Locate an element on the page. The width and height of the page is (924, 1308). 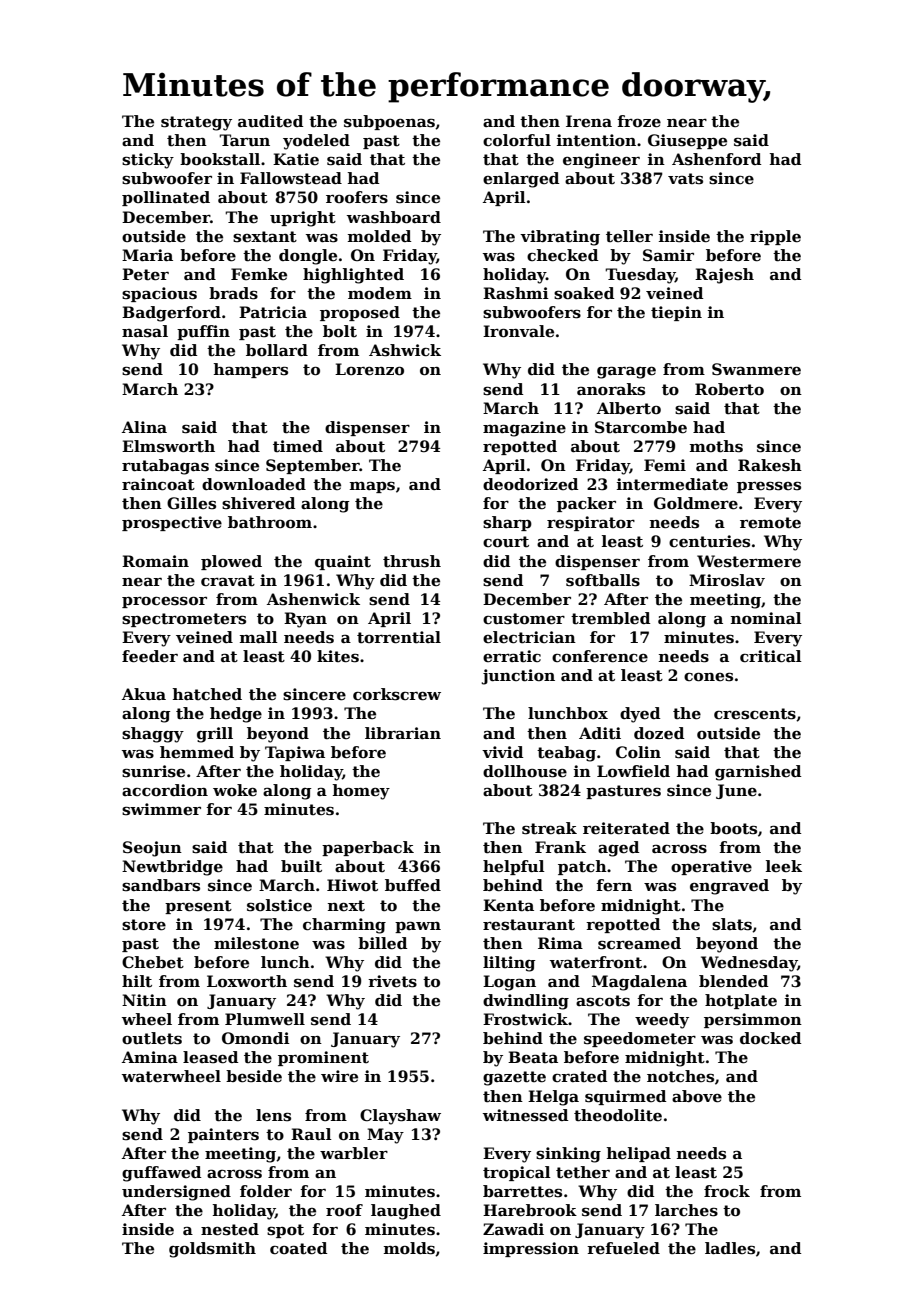
frock is located at coordinates (727, 1191).
